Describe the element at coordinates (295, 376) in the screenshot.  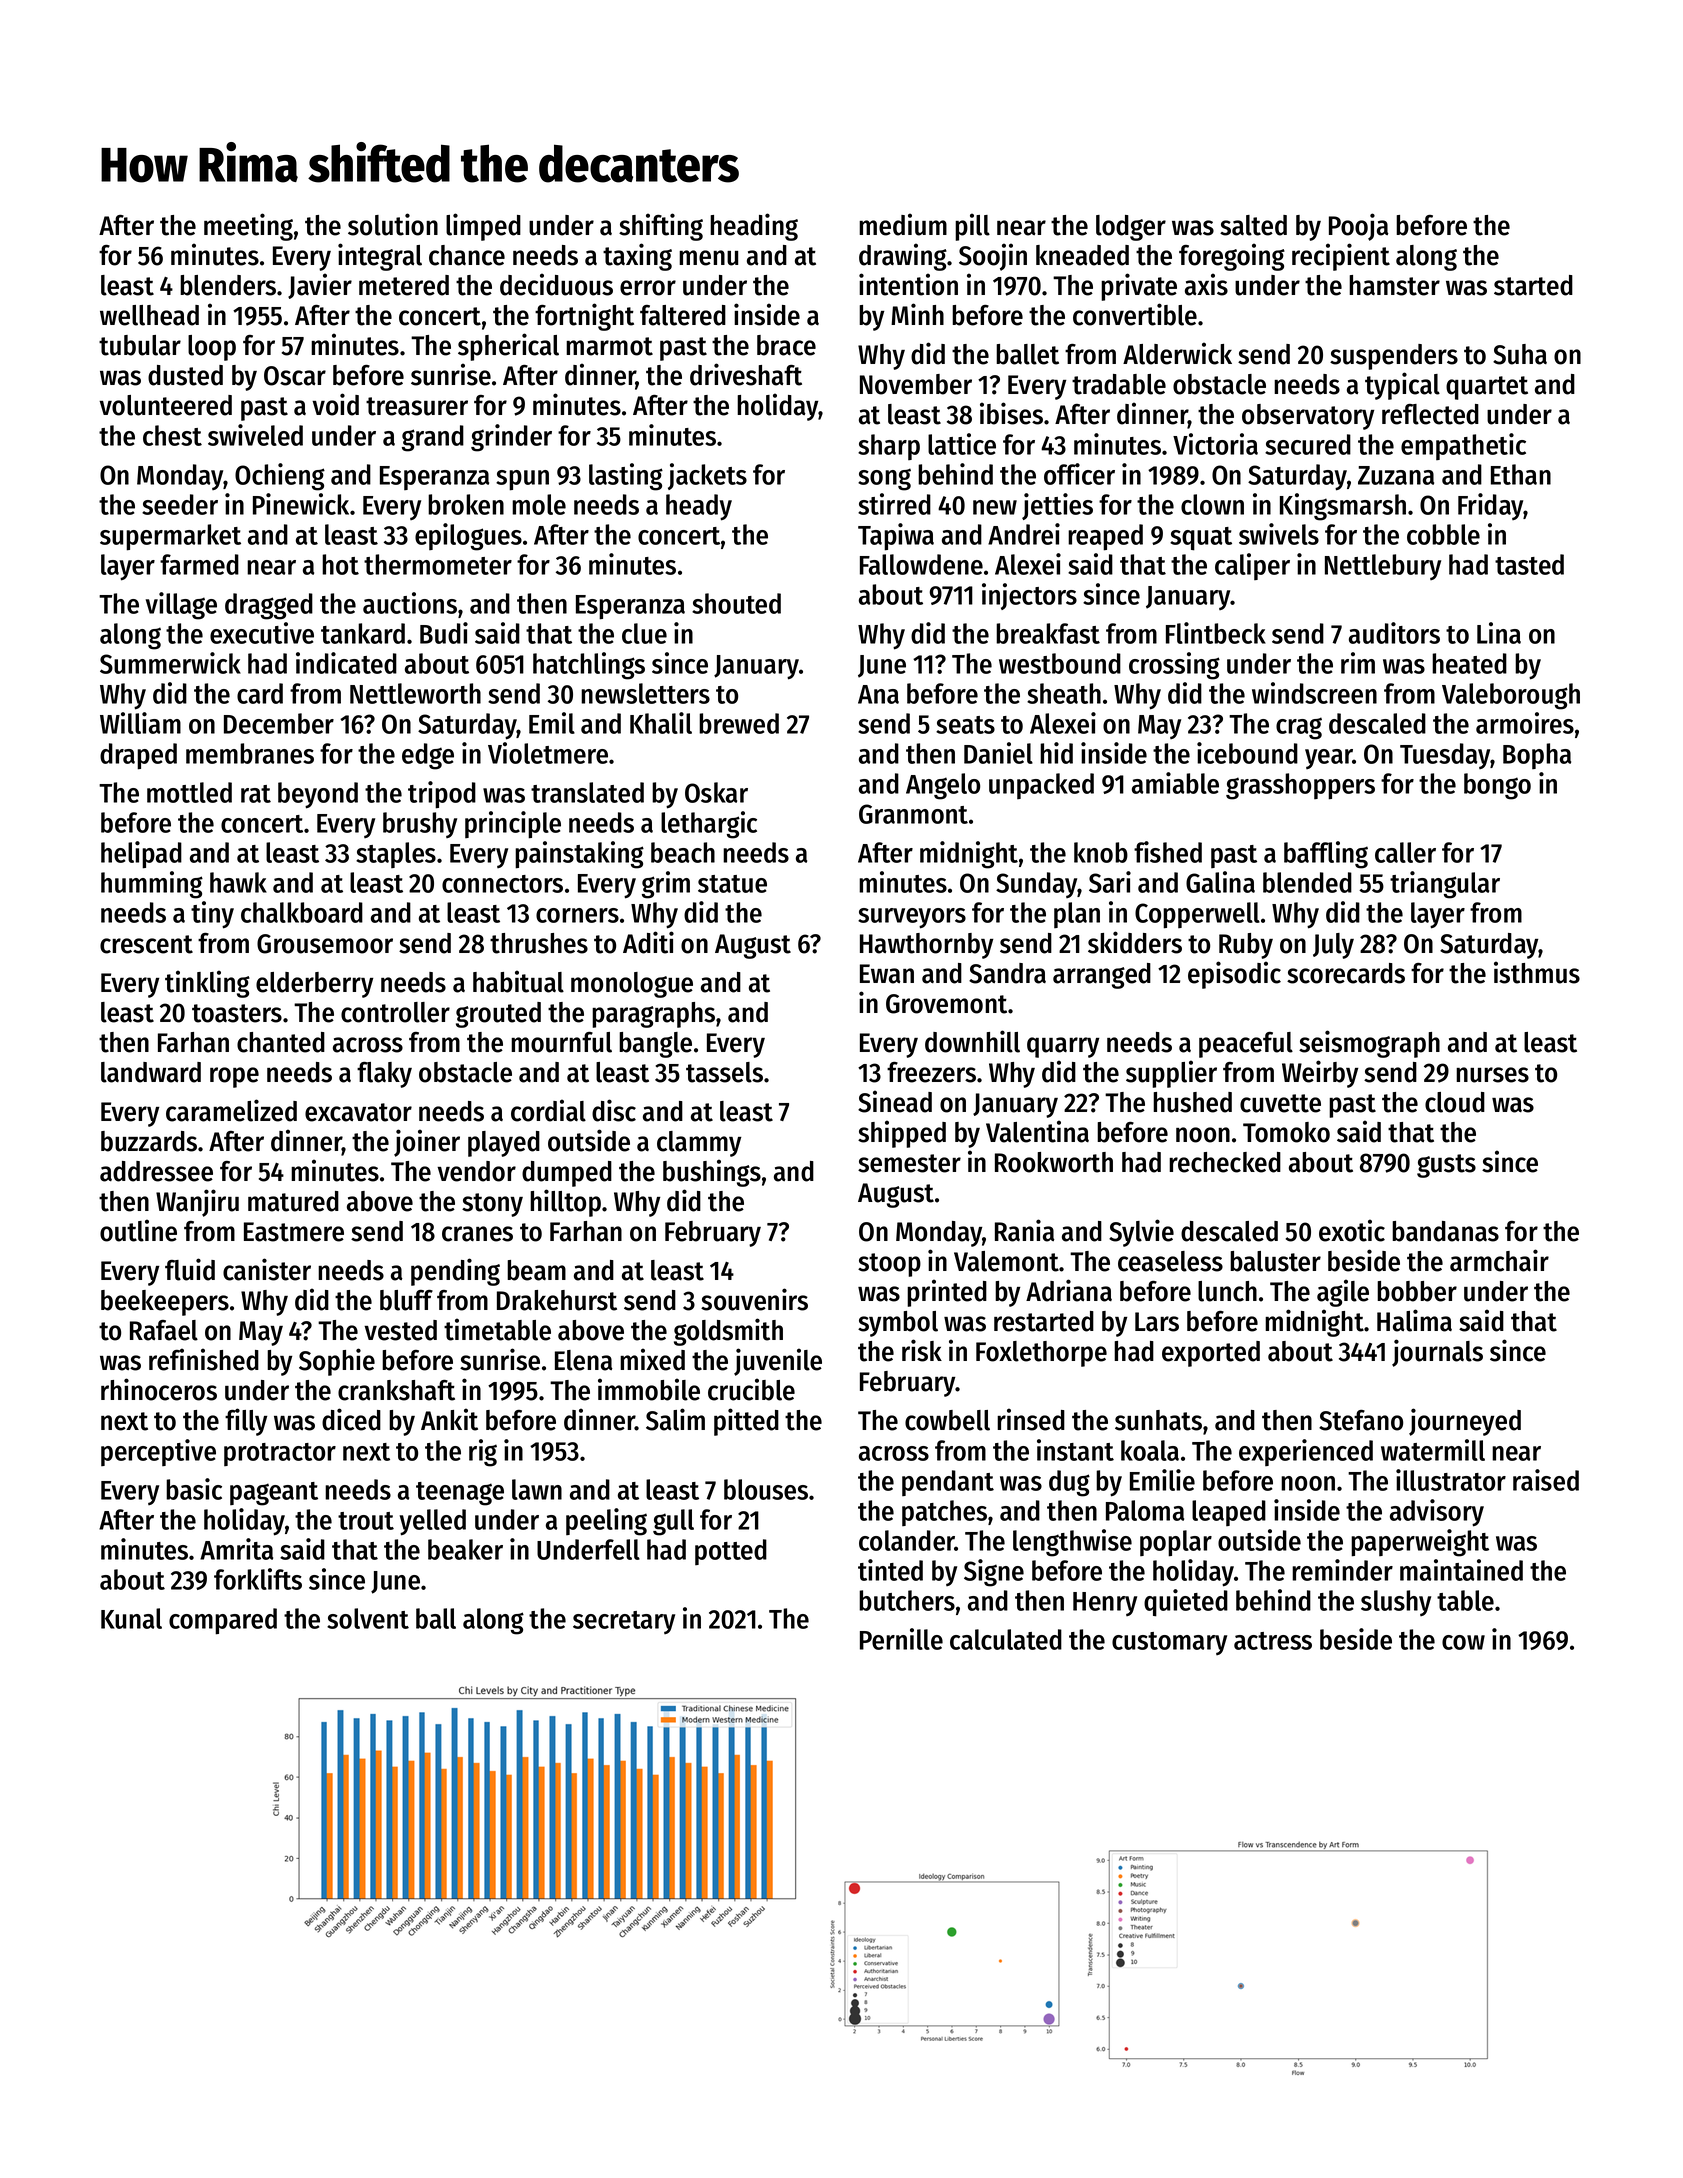
I see `Oscar` at that location.
